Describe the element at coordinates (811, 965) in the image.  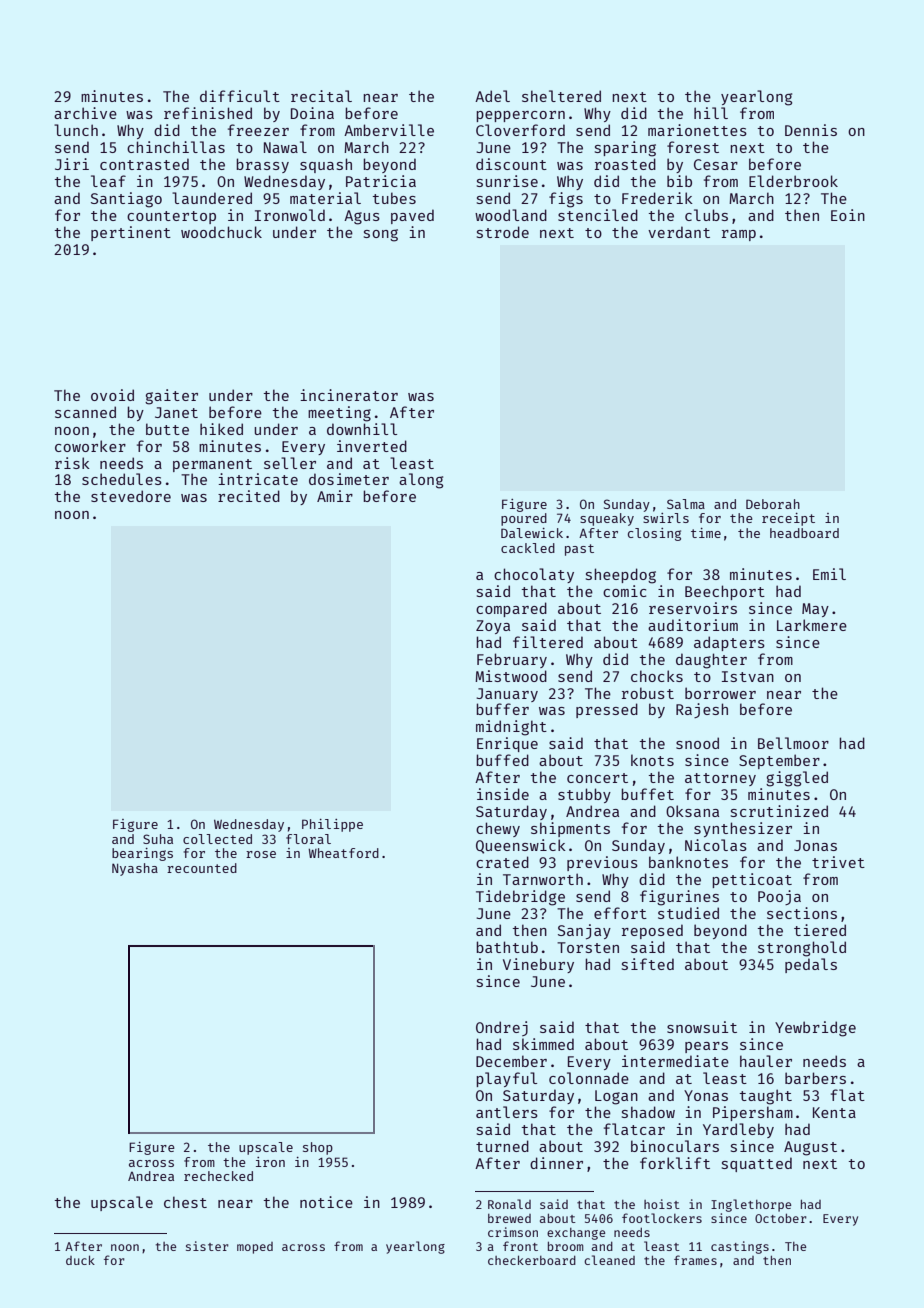
I see `pedals` at that location.
